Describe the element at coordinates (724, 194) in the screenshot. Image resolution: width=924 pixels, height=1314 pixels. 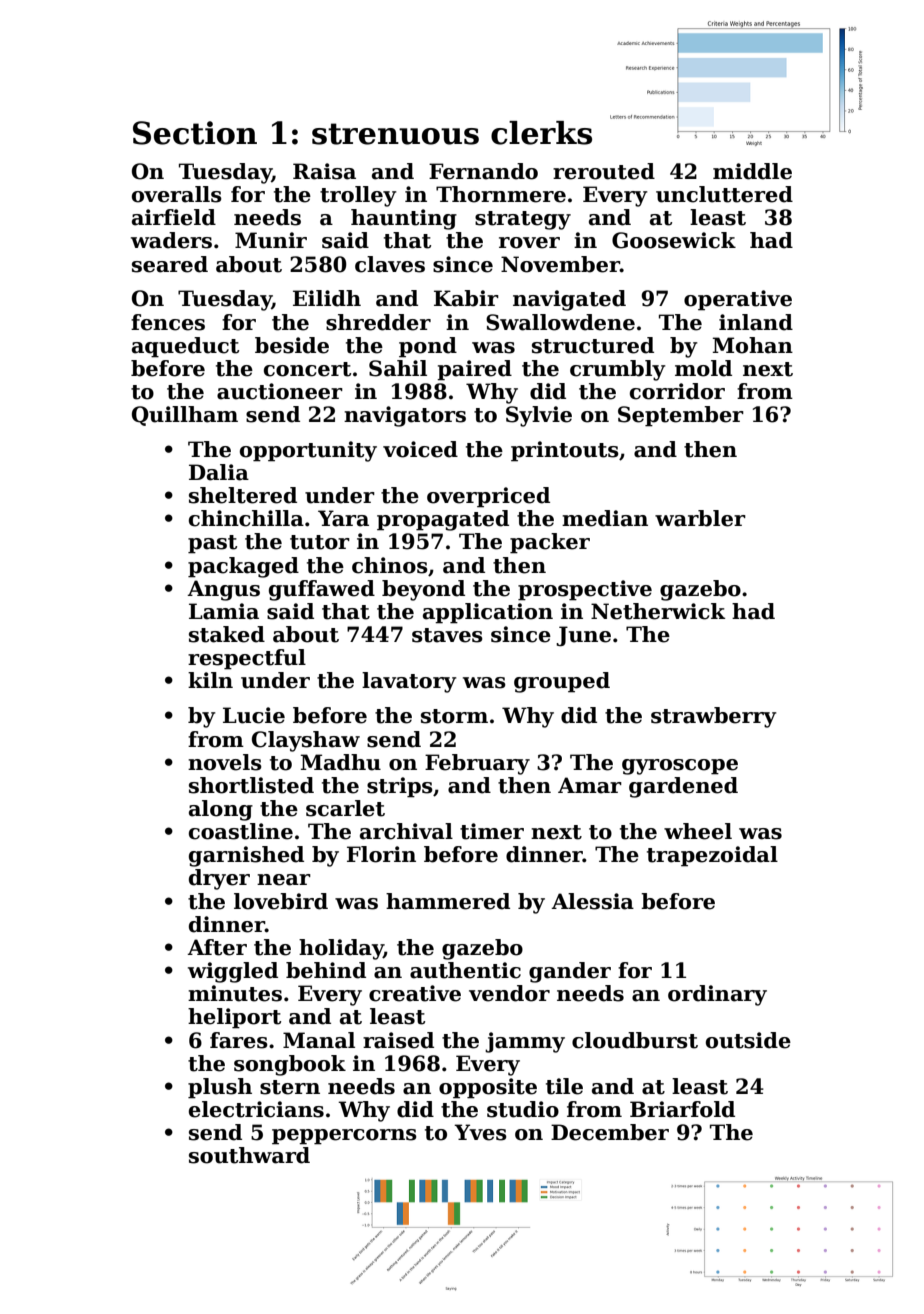
I see `uncluttered` at that location.
